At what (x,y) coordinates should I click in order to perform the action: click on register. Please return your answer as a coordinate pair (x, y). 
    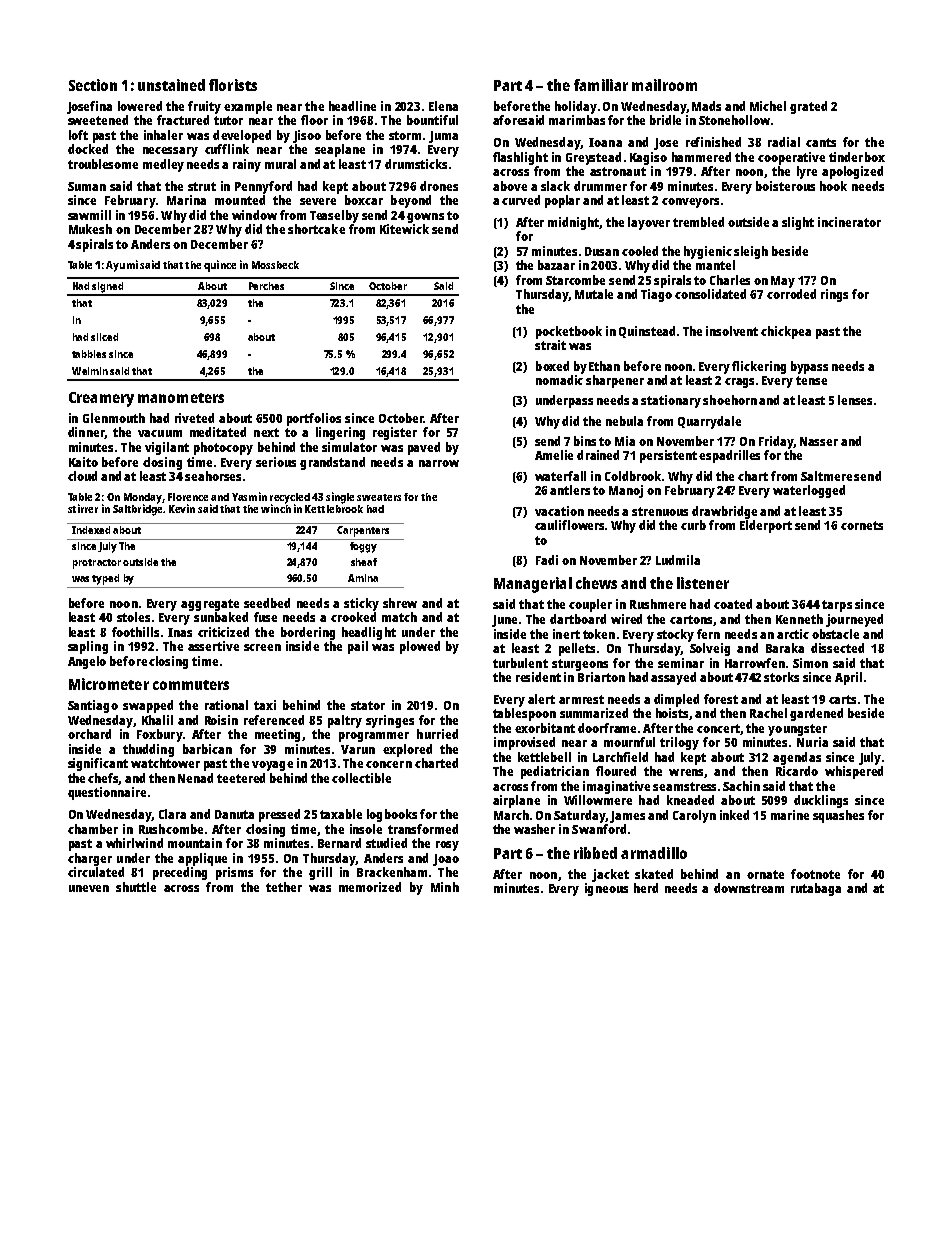
    Looking at the image, I should click on (395, 433).
